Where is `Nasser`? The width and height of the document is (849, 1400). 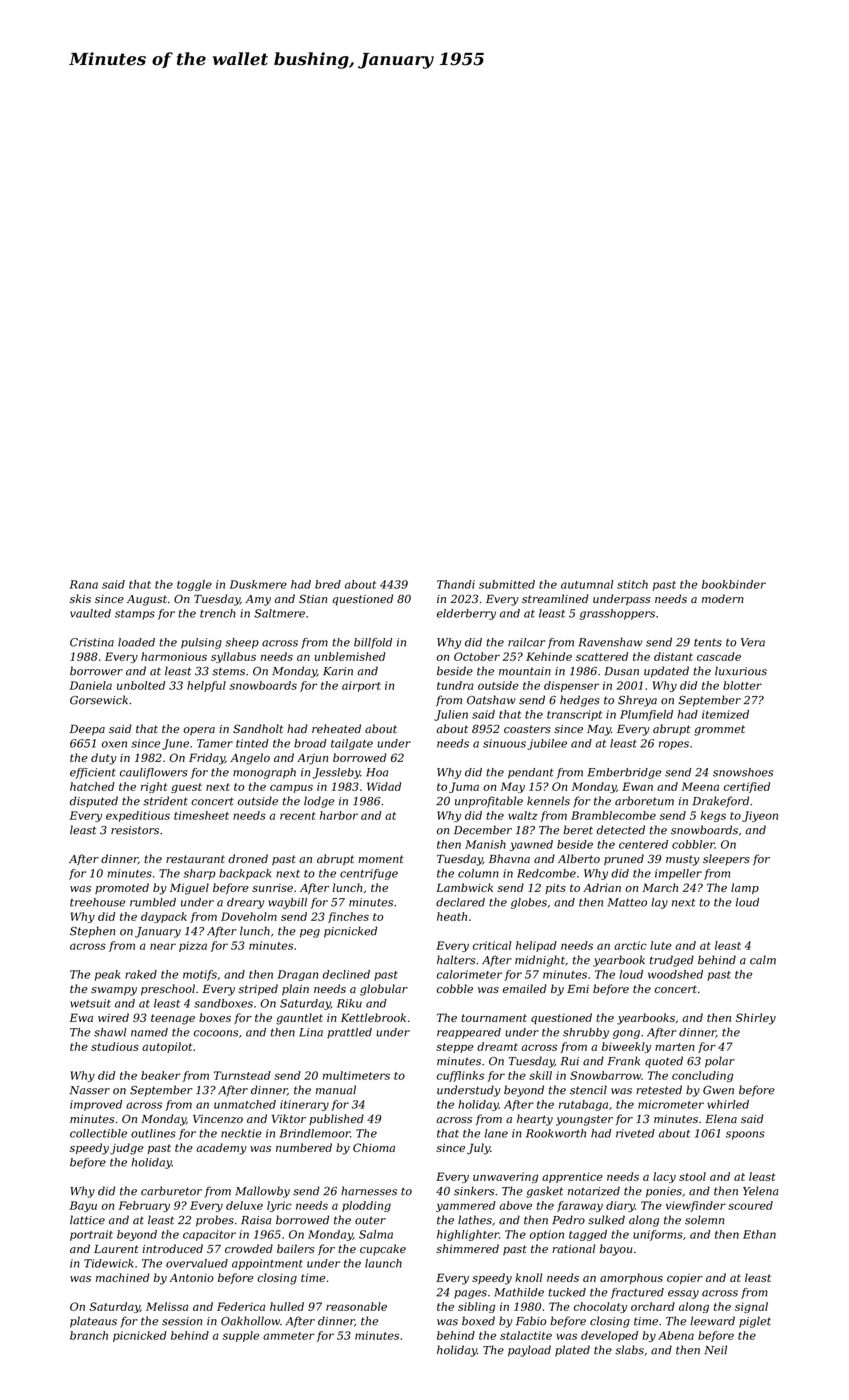
Nasser is located at coordinates (90, 1090).
